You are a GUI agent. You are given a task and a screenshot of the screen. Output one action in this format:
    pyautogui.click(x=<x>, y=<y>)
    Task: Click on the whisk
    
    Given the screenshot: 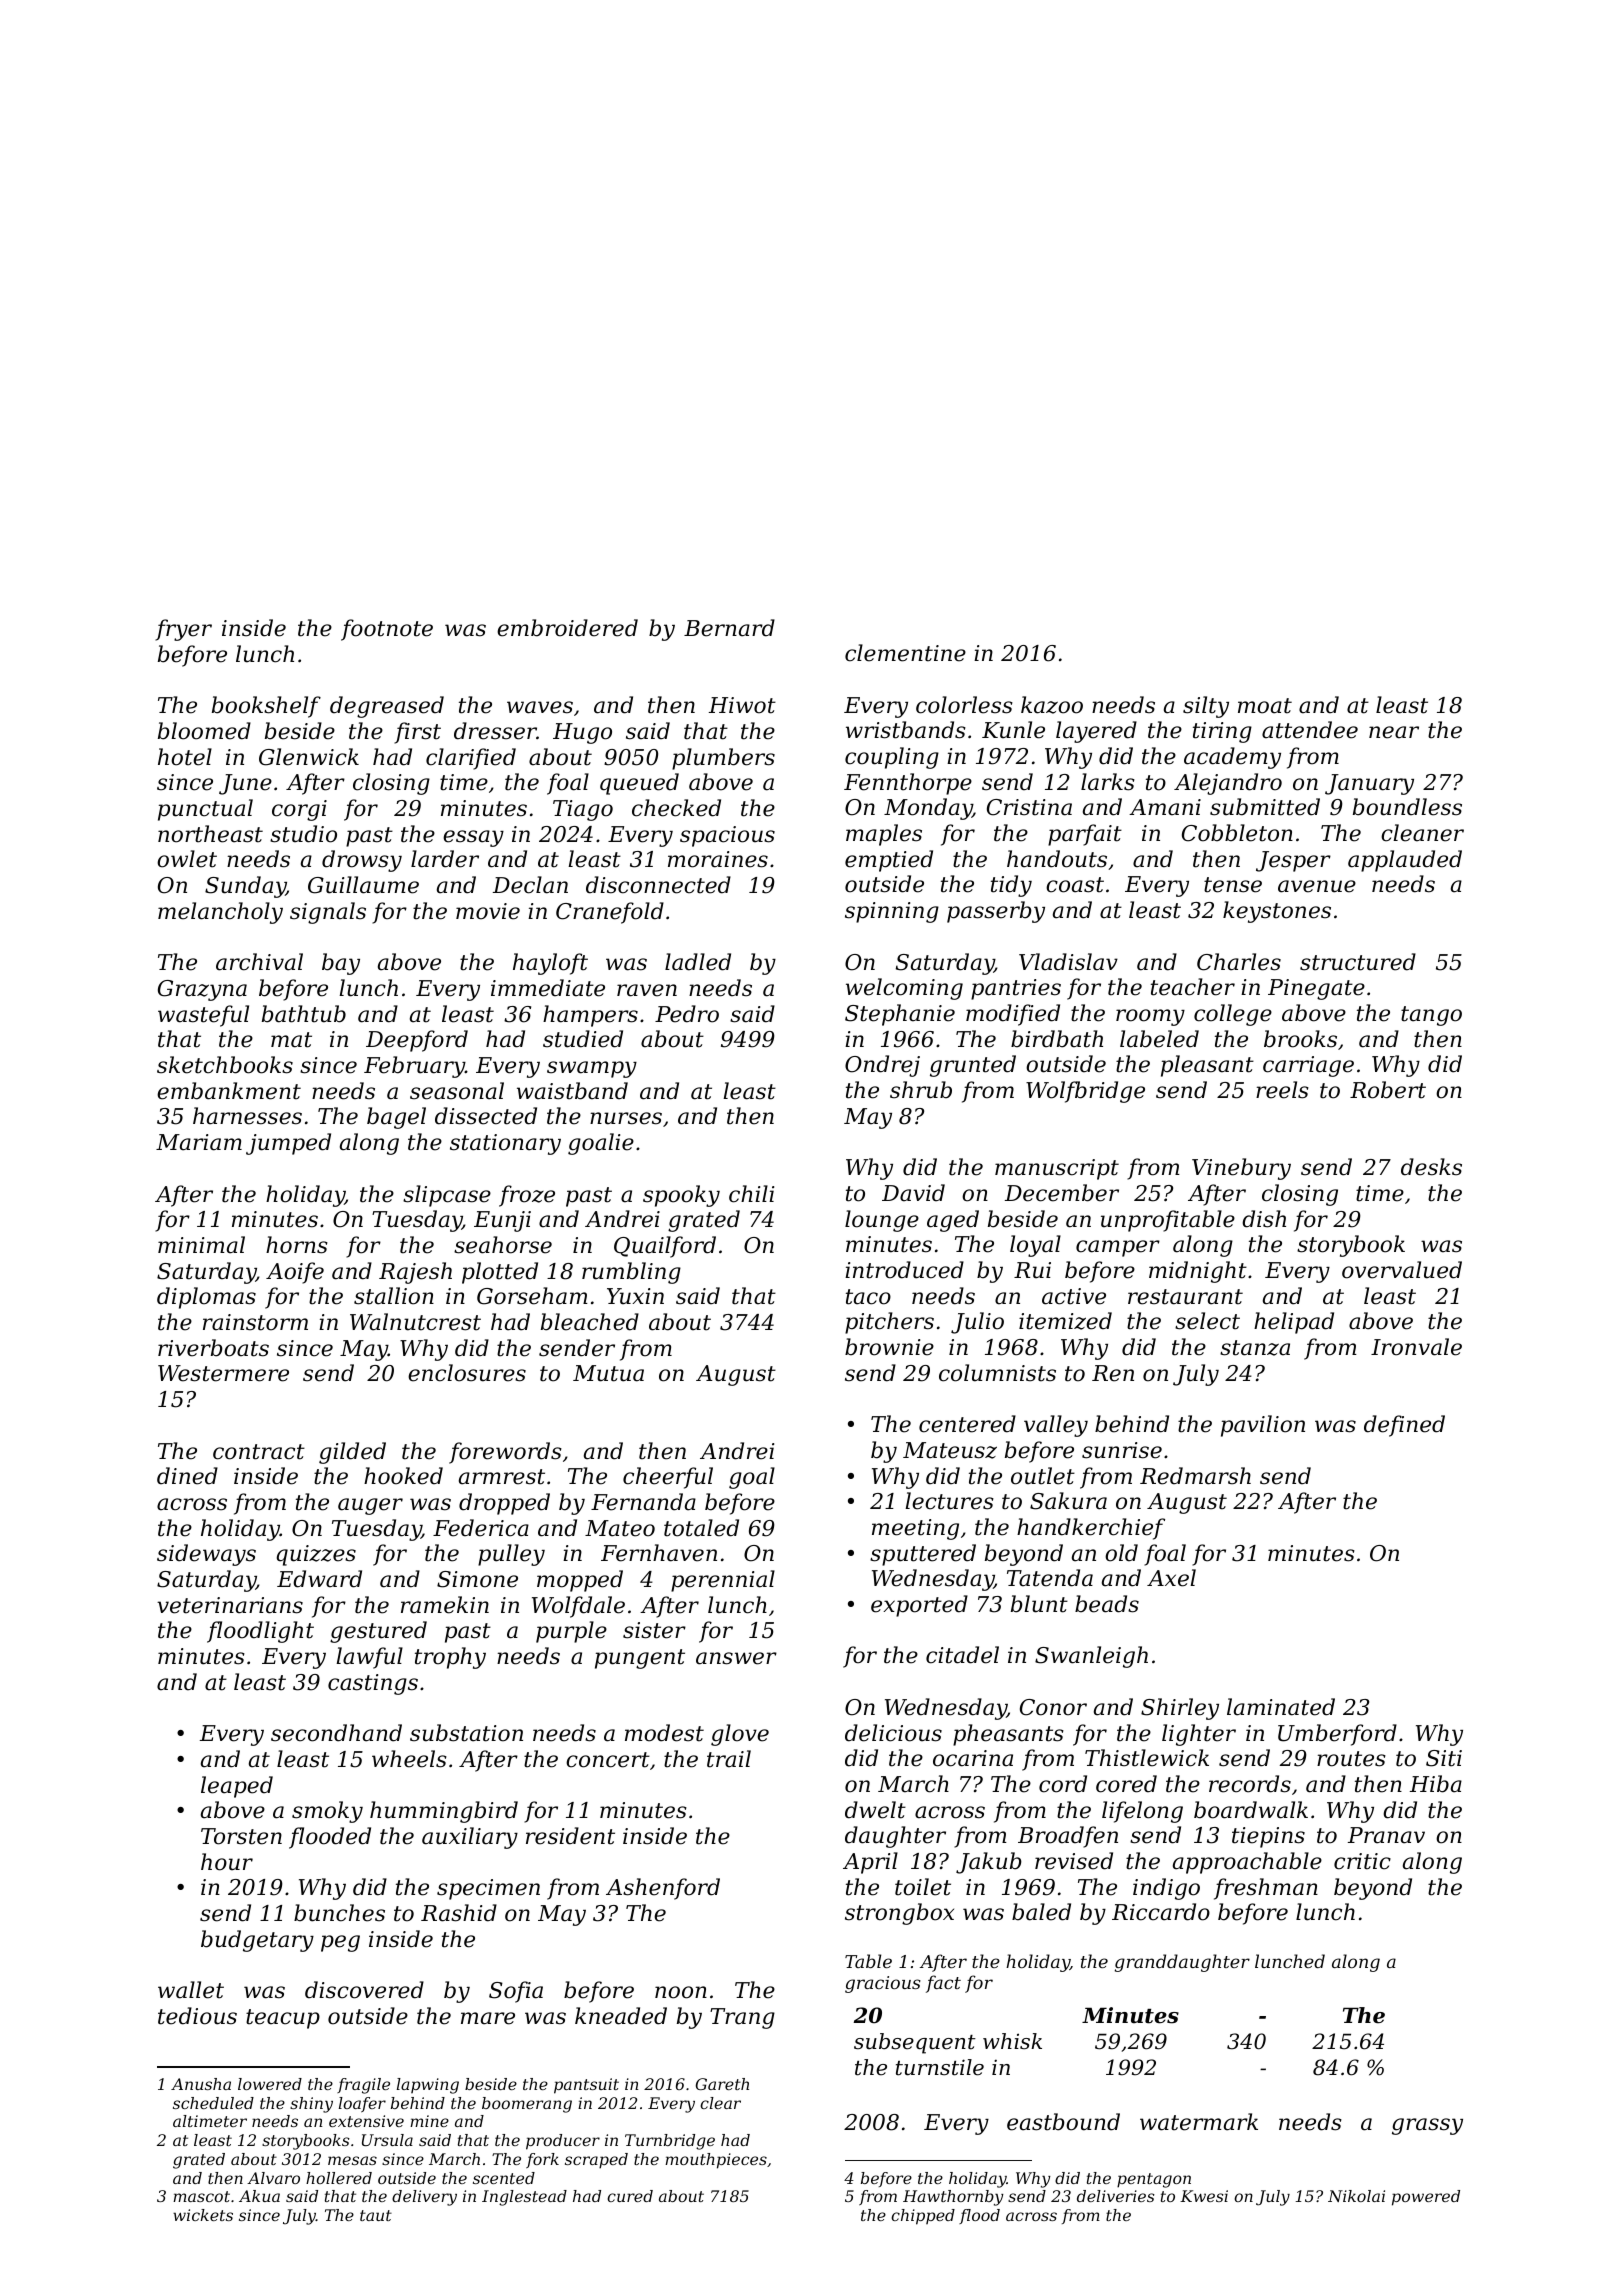 What is the action you would take?
    pyautogui.click(x=1012, y=2041)
